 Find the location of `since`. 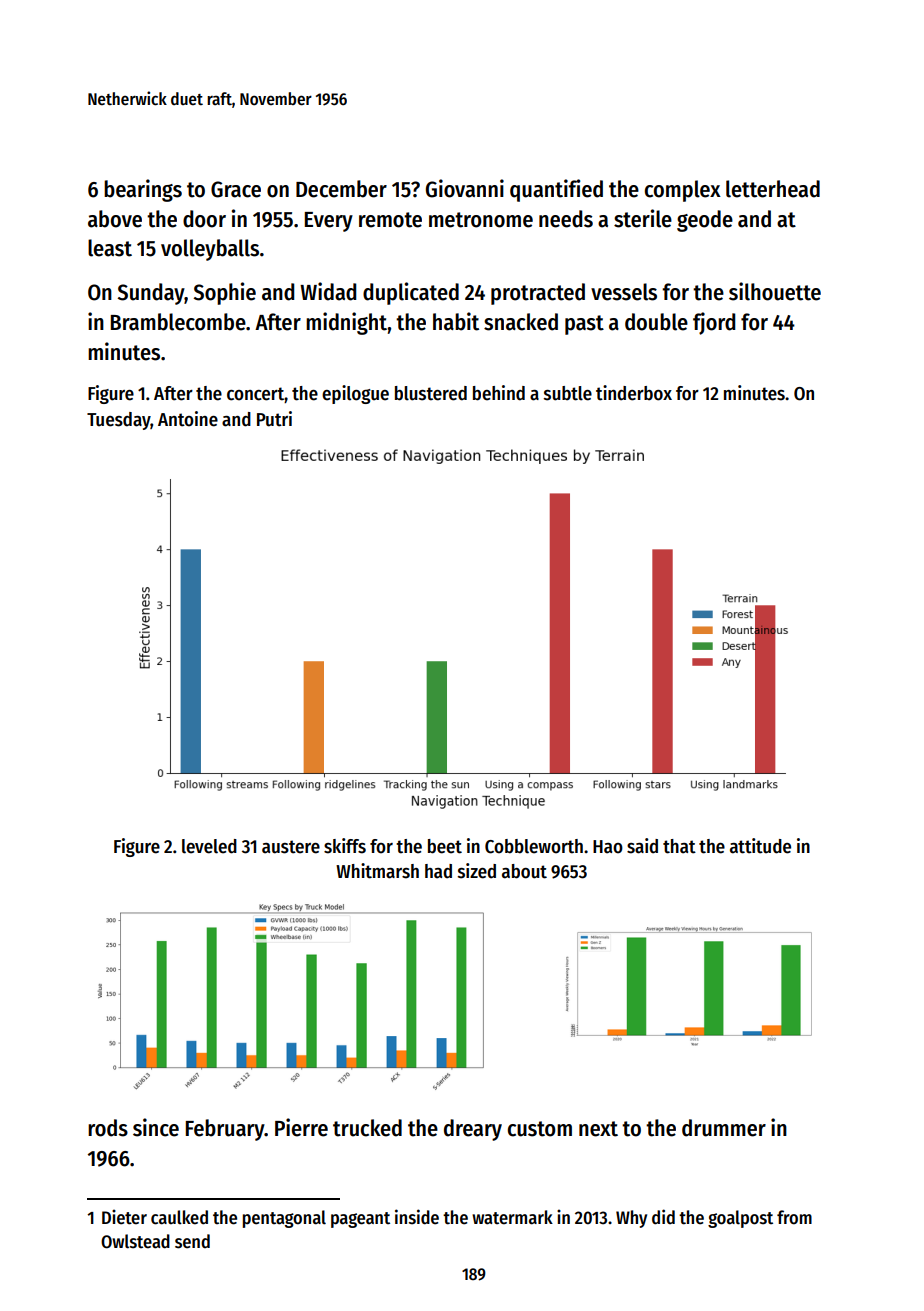

since is located at coordinates (156, 1127).
